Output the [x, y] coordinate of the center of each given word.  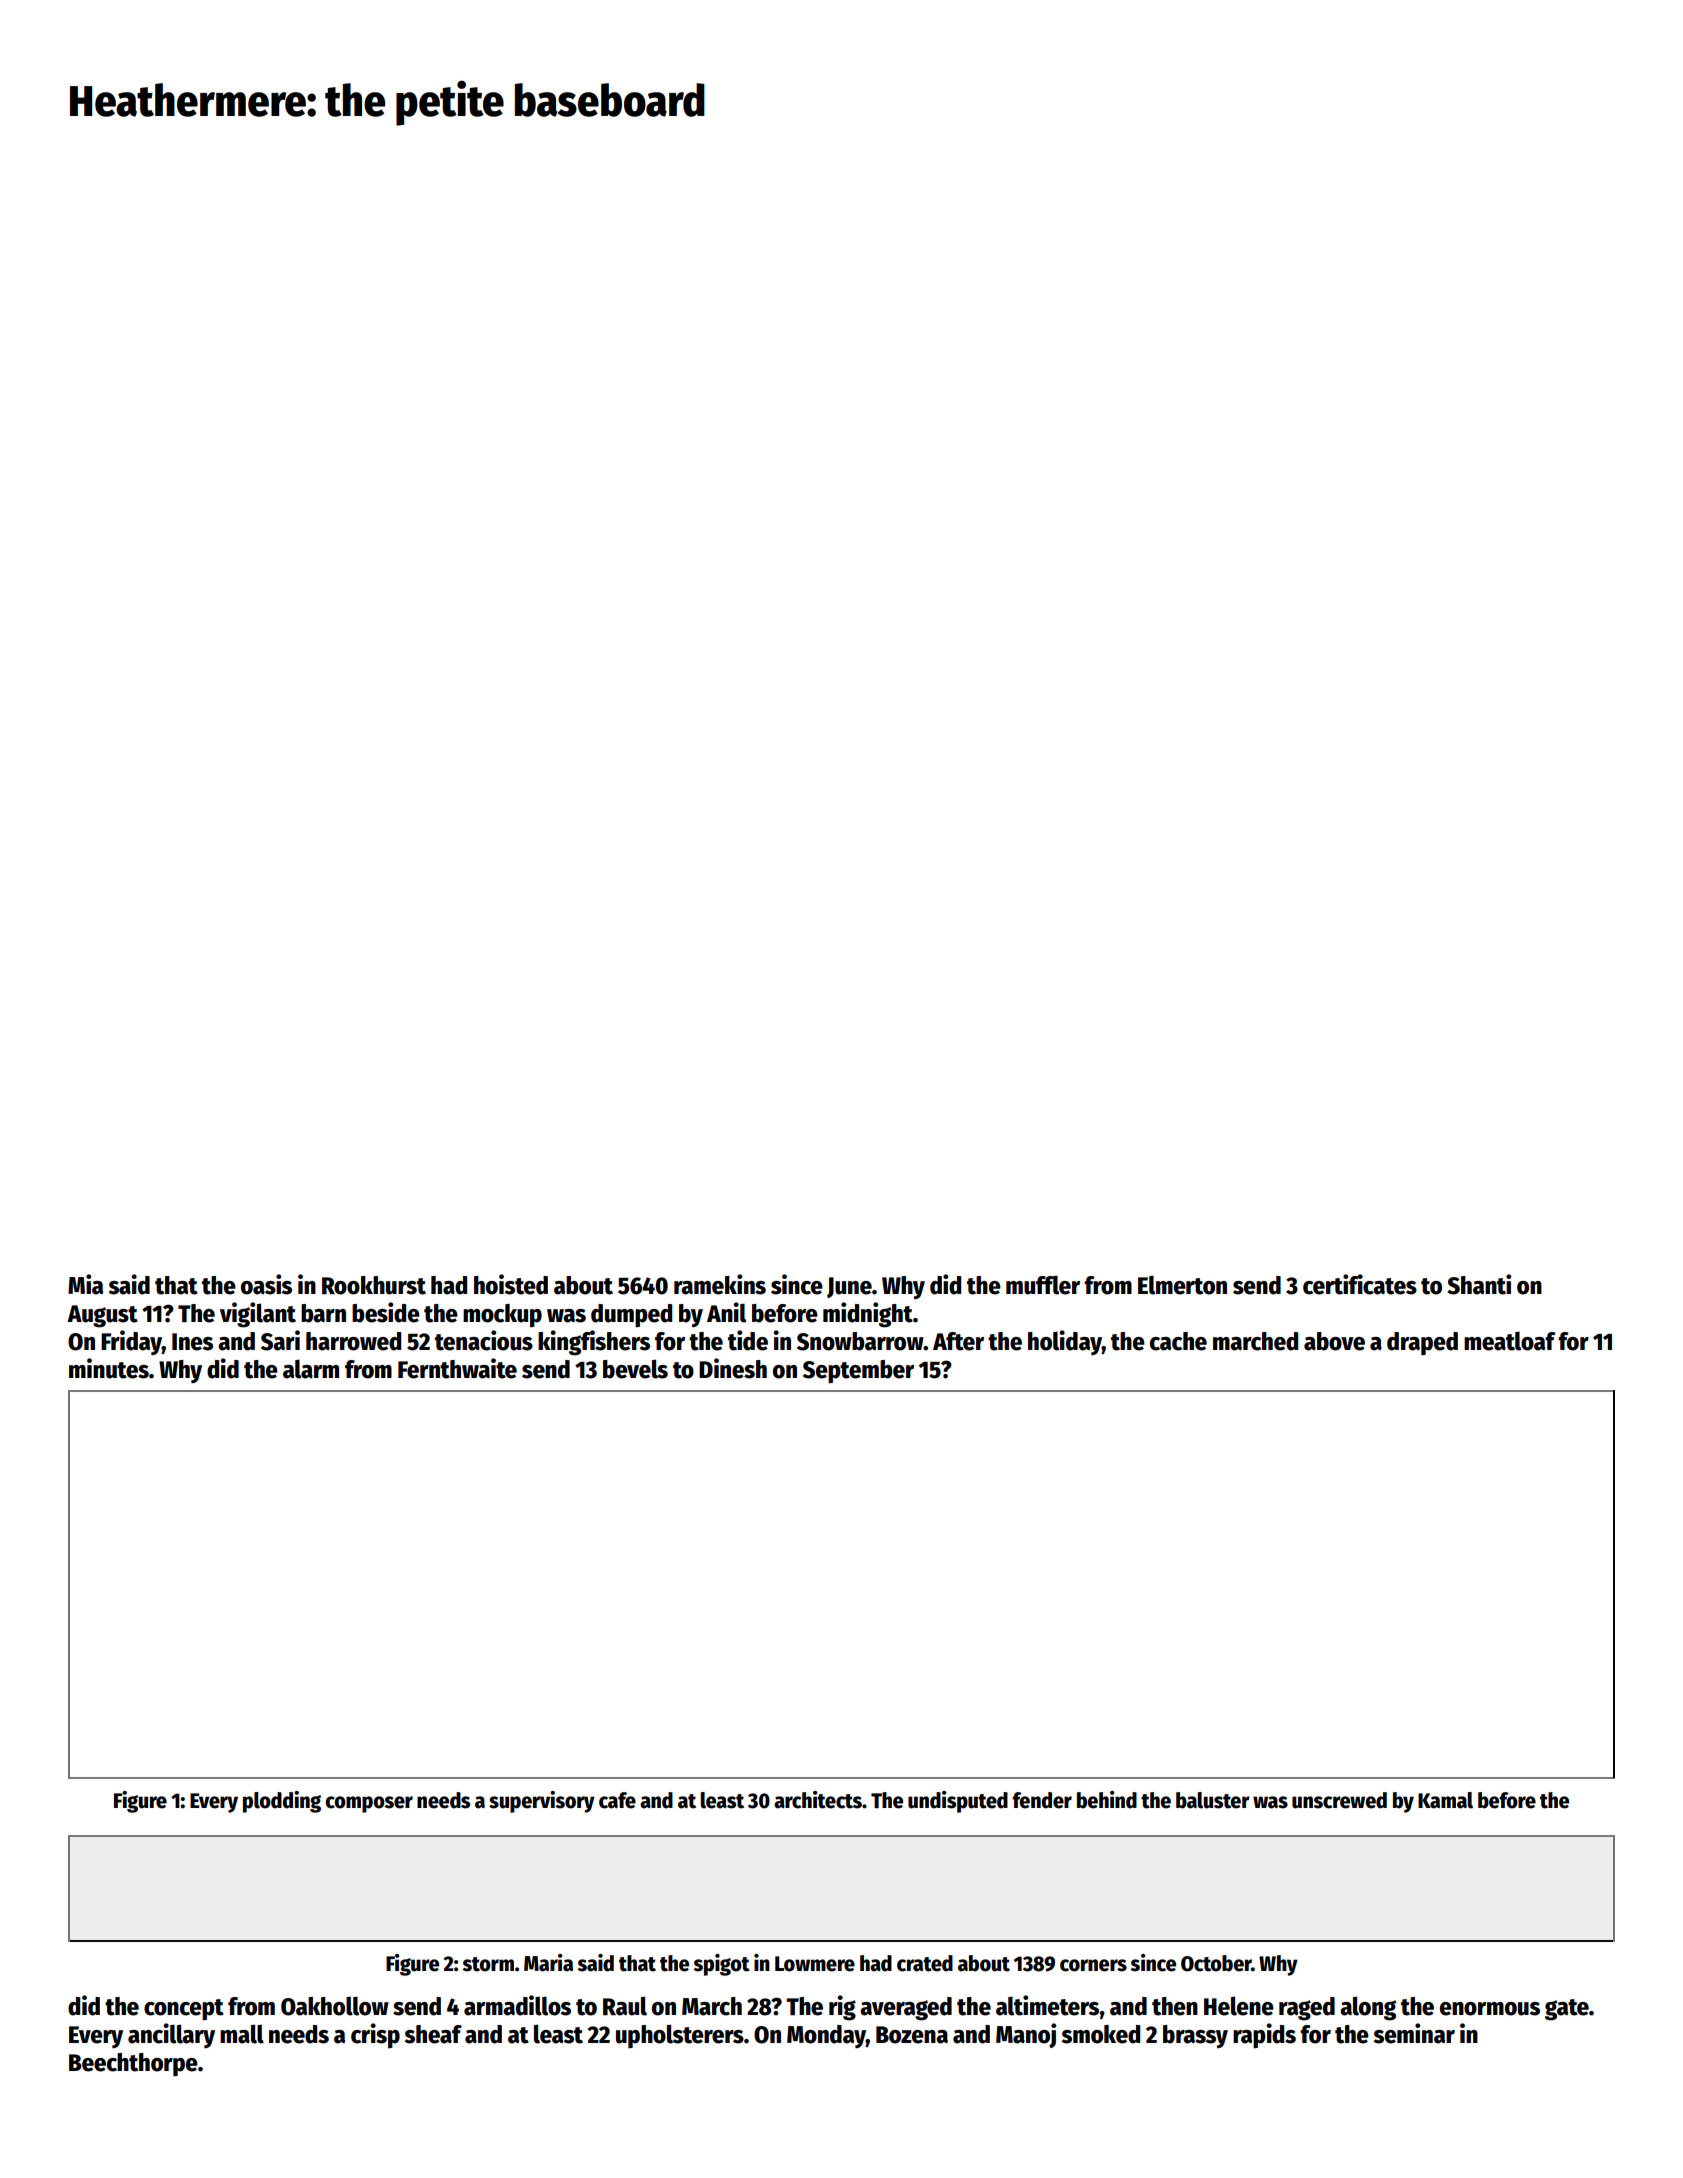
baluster [1213, 1800]
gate [1567, 2010]
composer [369, 1804]
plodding [282, 1802]
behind [1107, 1800]
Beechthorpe [133, 2064]
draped [1422, 1343]
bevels [635, 1369]
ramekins [720, 1284]
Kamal [1445, 1800]
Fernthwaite [457, 1368]
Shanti [1479, 1284]
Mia [85, 1284]
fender [1042, 1800]
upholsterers [680, 2036]
